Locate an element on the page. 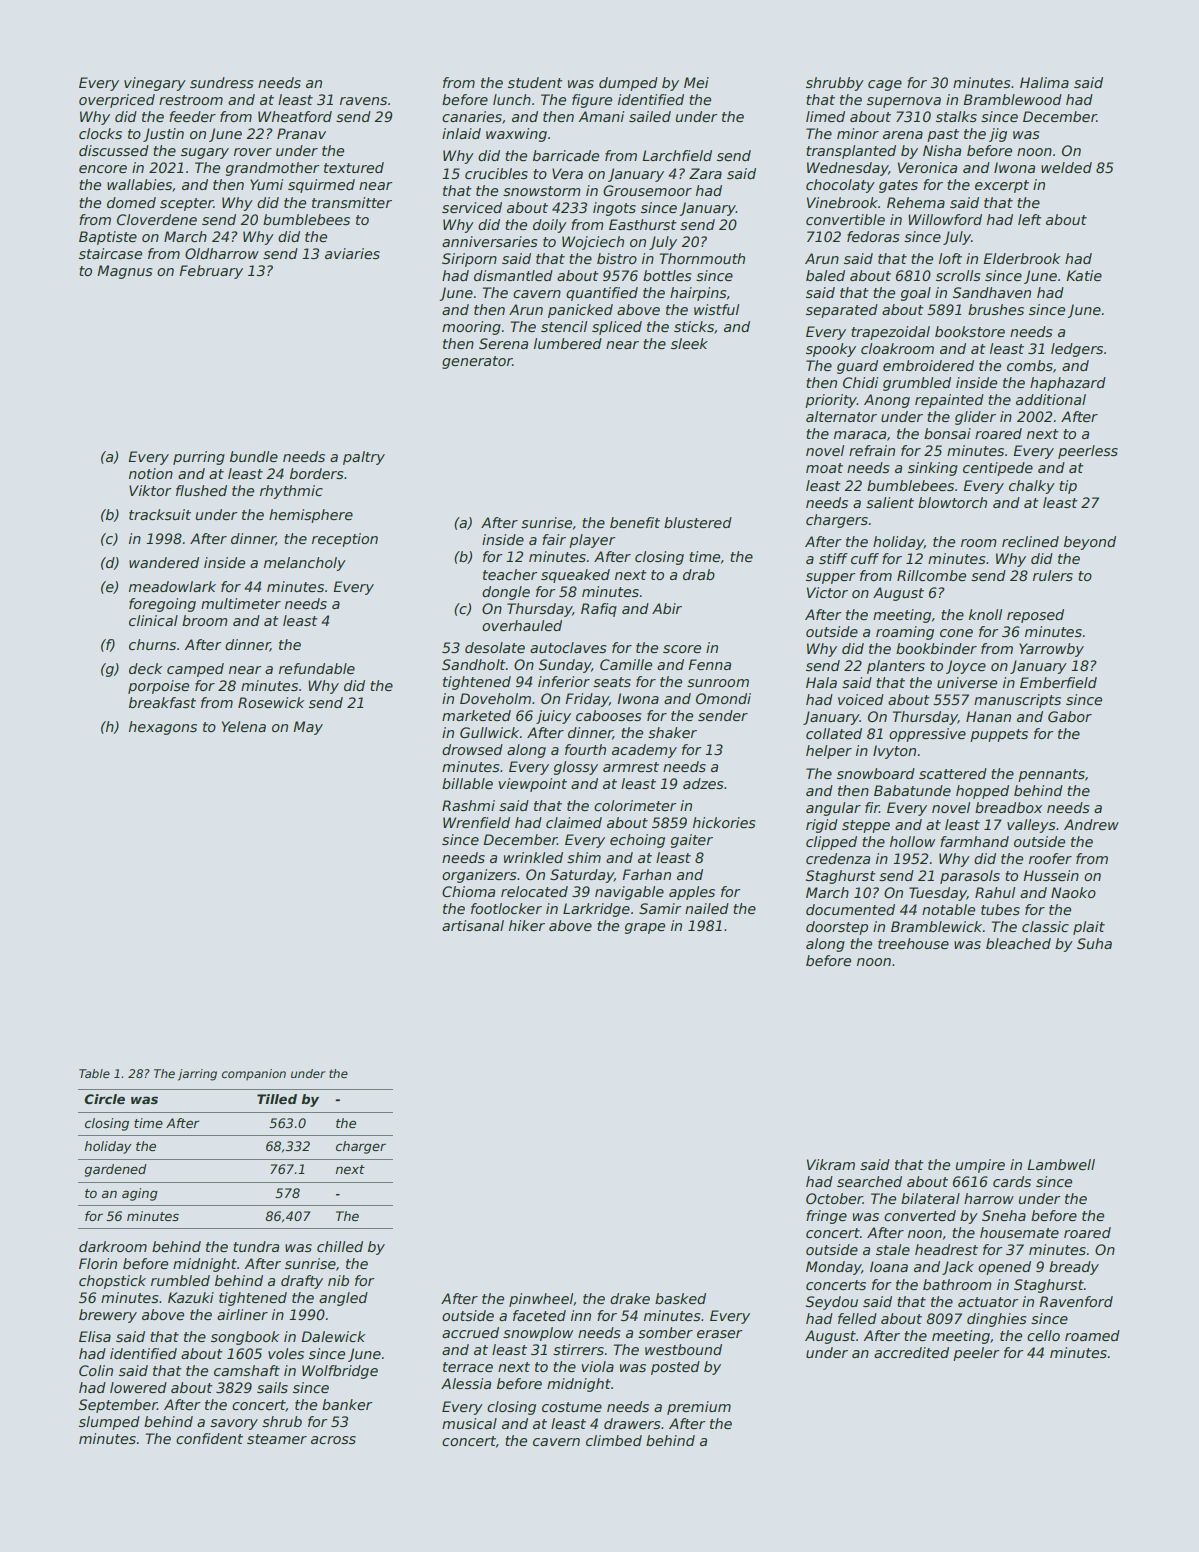  costume is located at coordinates (572, 1407).
